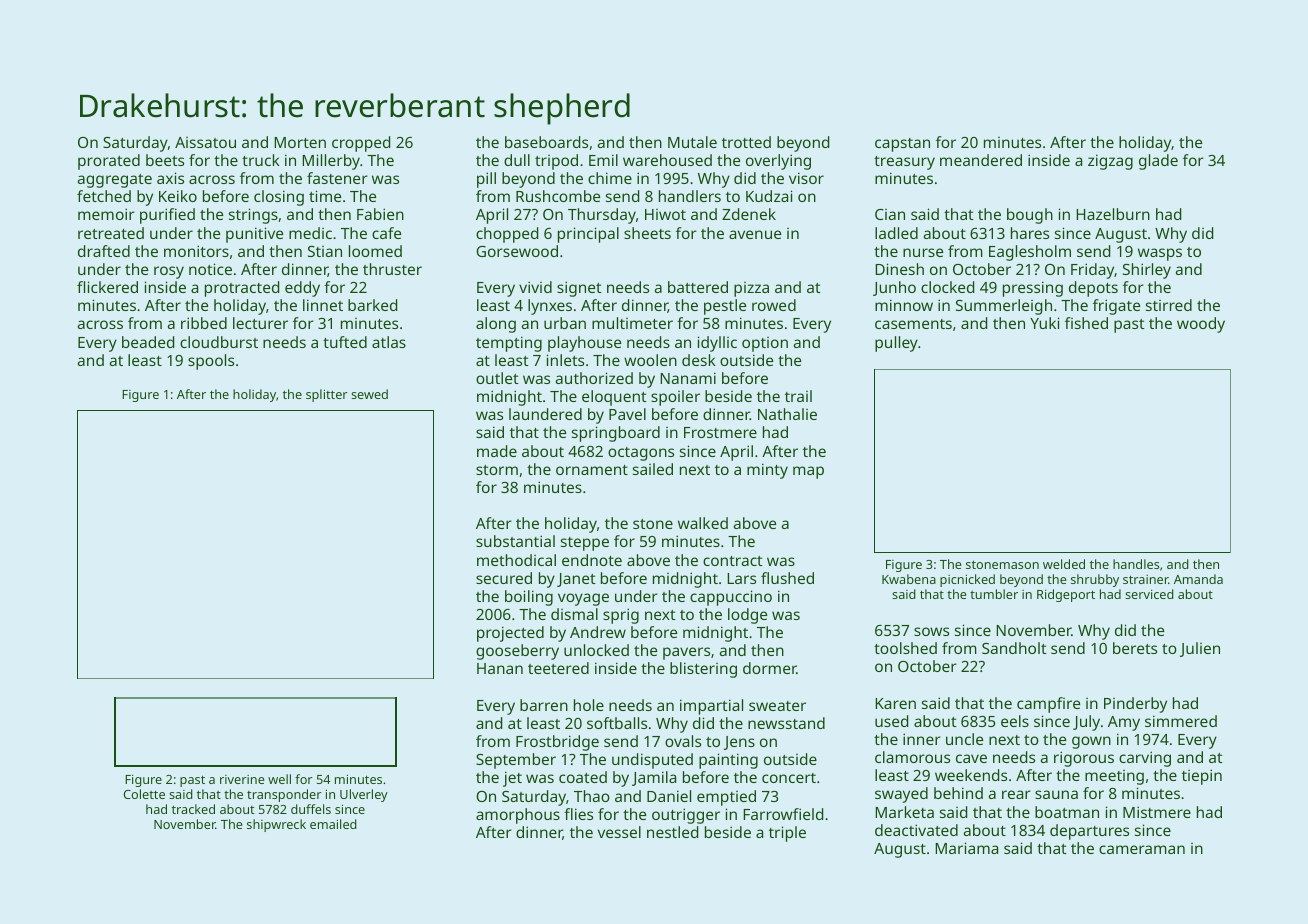 The height and width of the image is (924, 1308). Describe the element at coordinates (1066, 595) in the image. I see `Ridgeport` at that location.
